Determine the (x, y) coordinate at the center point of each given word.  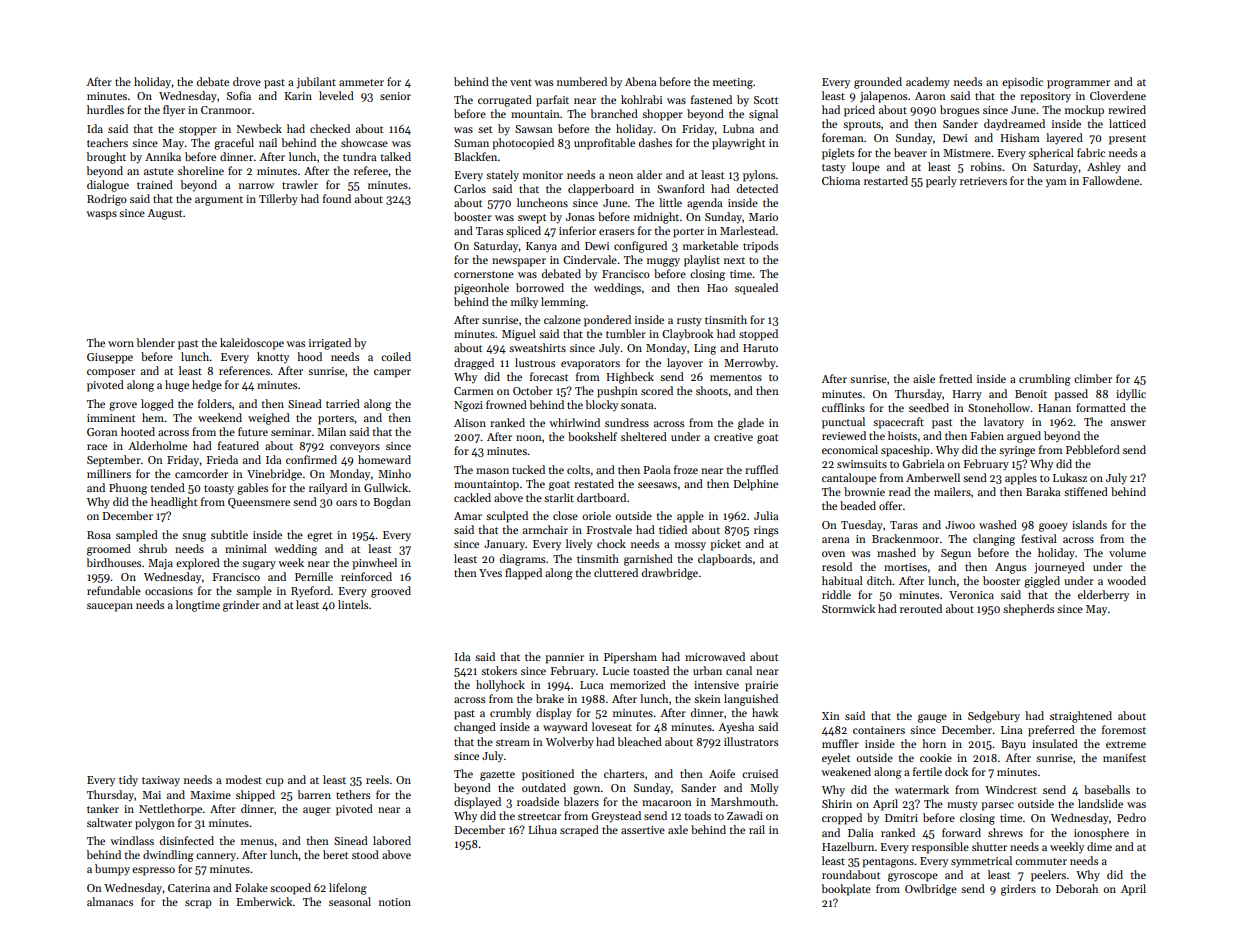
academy (928, 83)
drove (247, 81)
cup (275, 782)
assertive (643, 830)
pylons (759, 176)
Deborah (1077, 888)
